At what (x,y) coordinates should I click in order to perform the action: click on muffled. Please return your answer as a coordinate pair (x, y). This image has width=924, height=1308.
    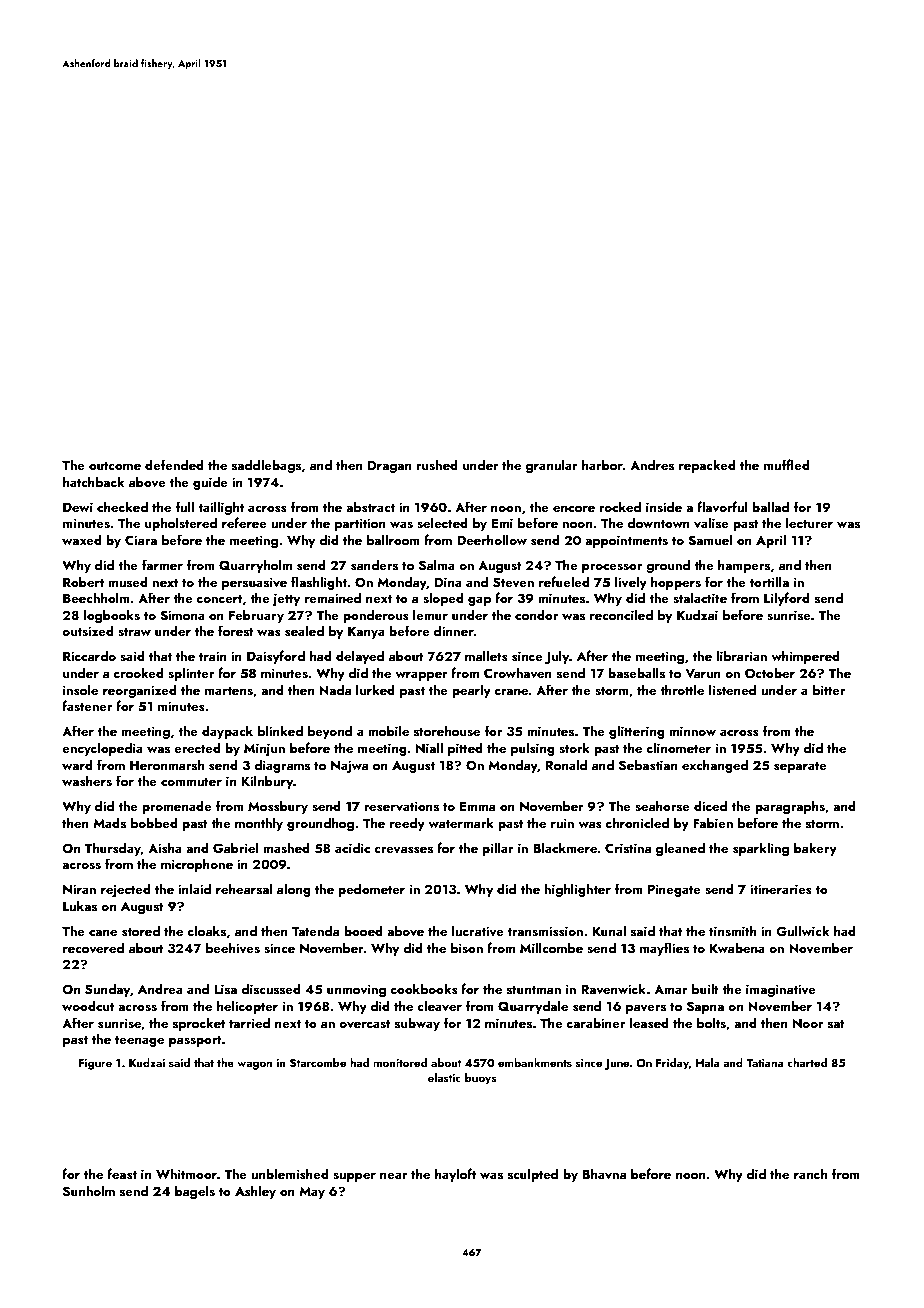
    Looking at the image, I should click on (787, 464).
